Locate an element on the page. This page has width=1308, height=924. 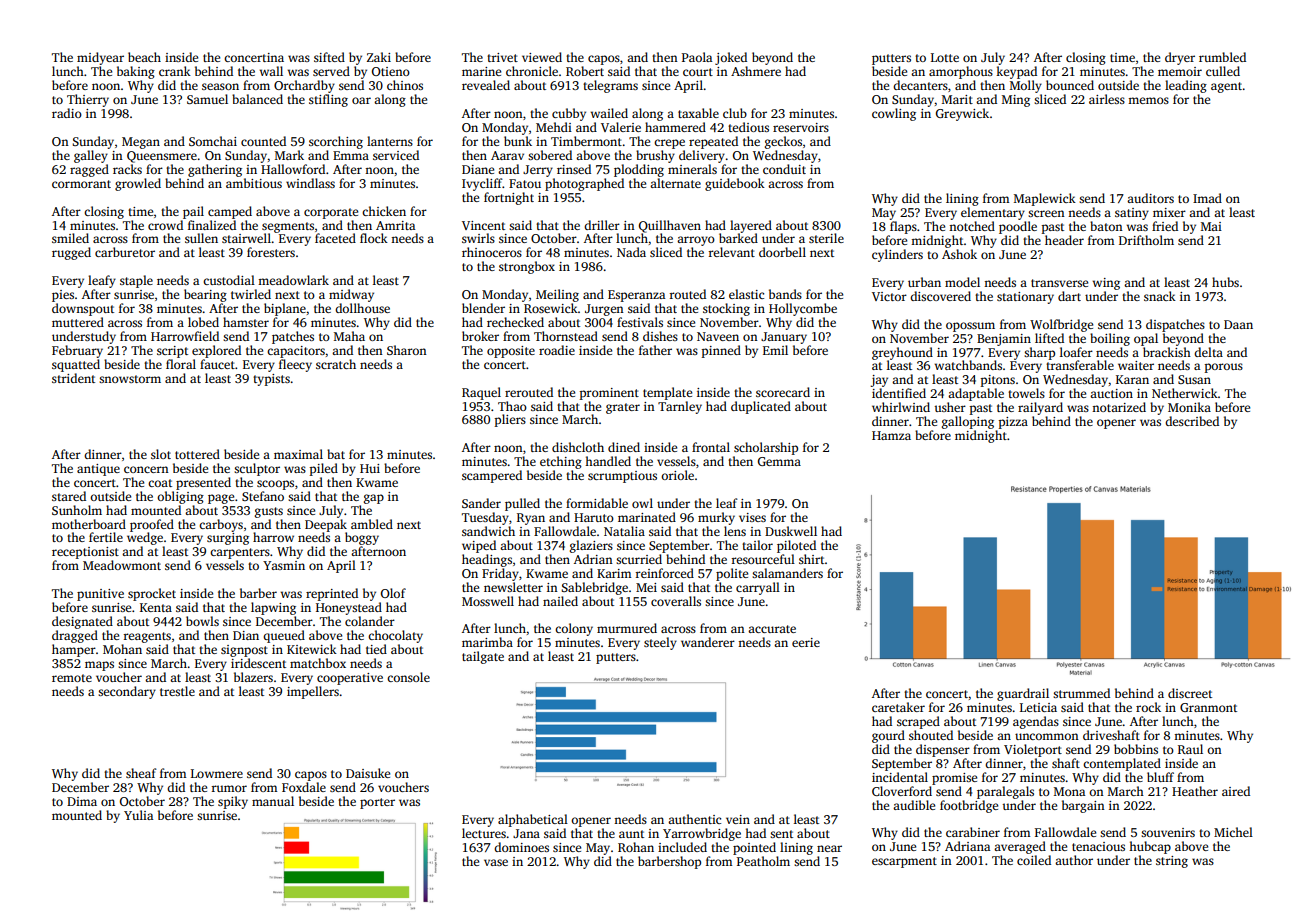
transverse is located at coordinates (1059, 283).
